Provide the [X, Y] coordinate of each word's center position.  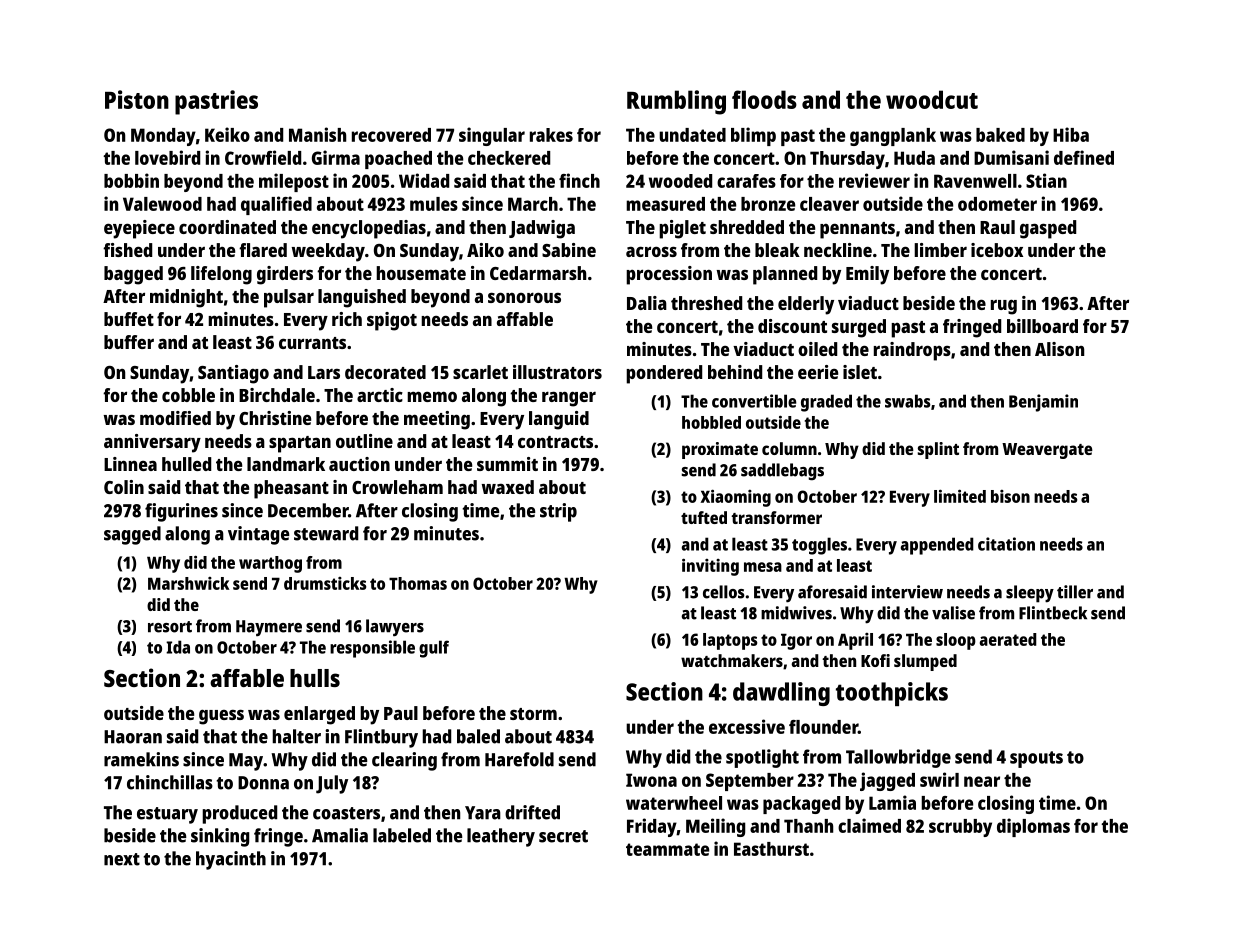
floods [764, 99]
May [246, 762]
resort [170, 627]
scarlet [480, 372]
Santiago [233, 374]
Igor [796, 641]
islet [860, 372]
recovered [391, 135]
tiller [1075, 592]
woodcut [932, 99]
